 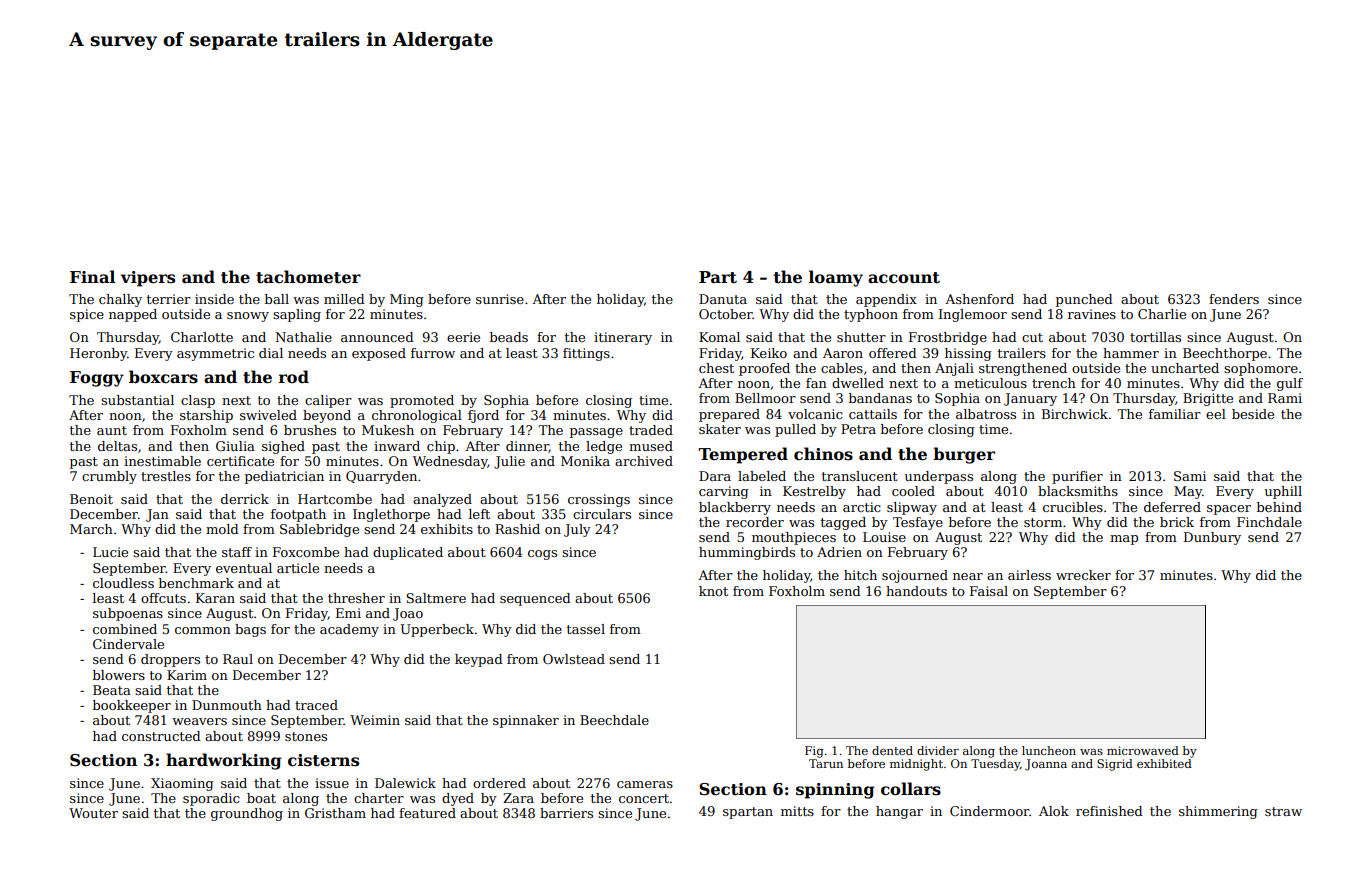 I want to click on sapling, so click(x=297, y=315).
